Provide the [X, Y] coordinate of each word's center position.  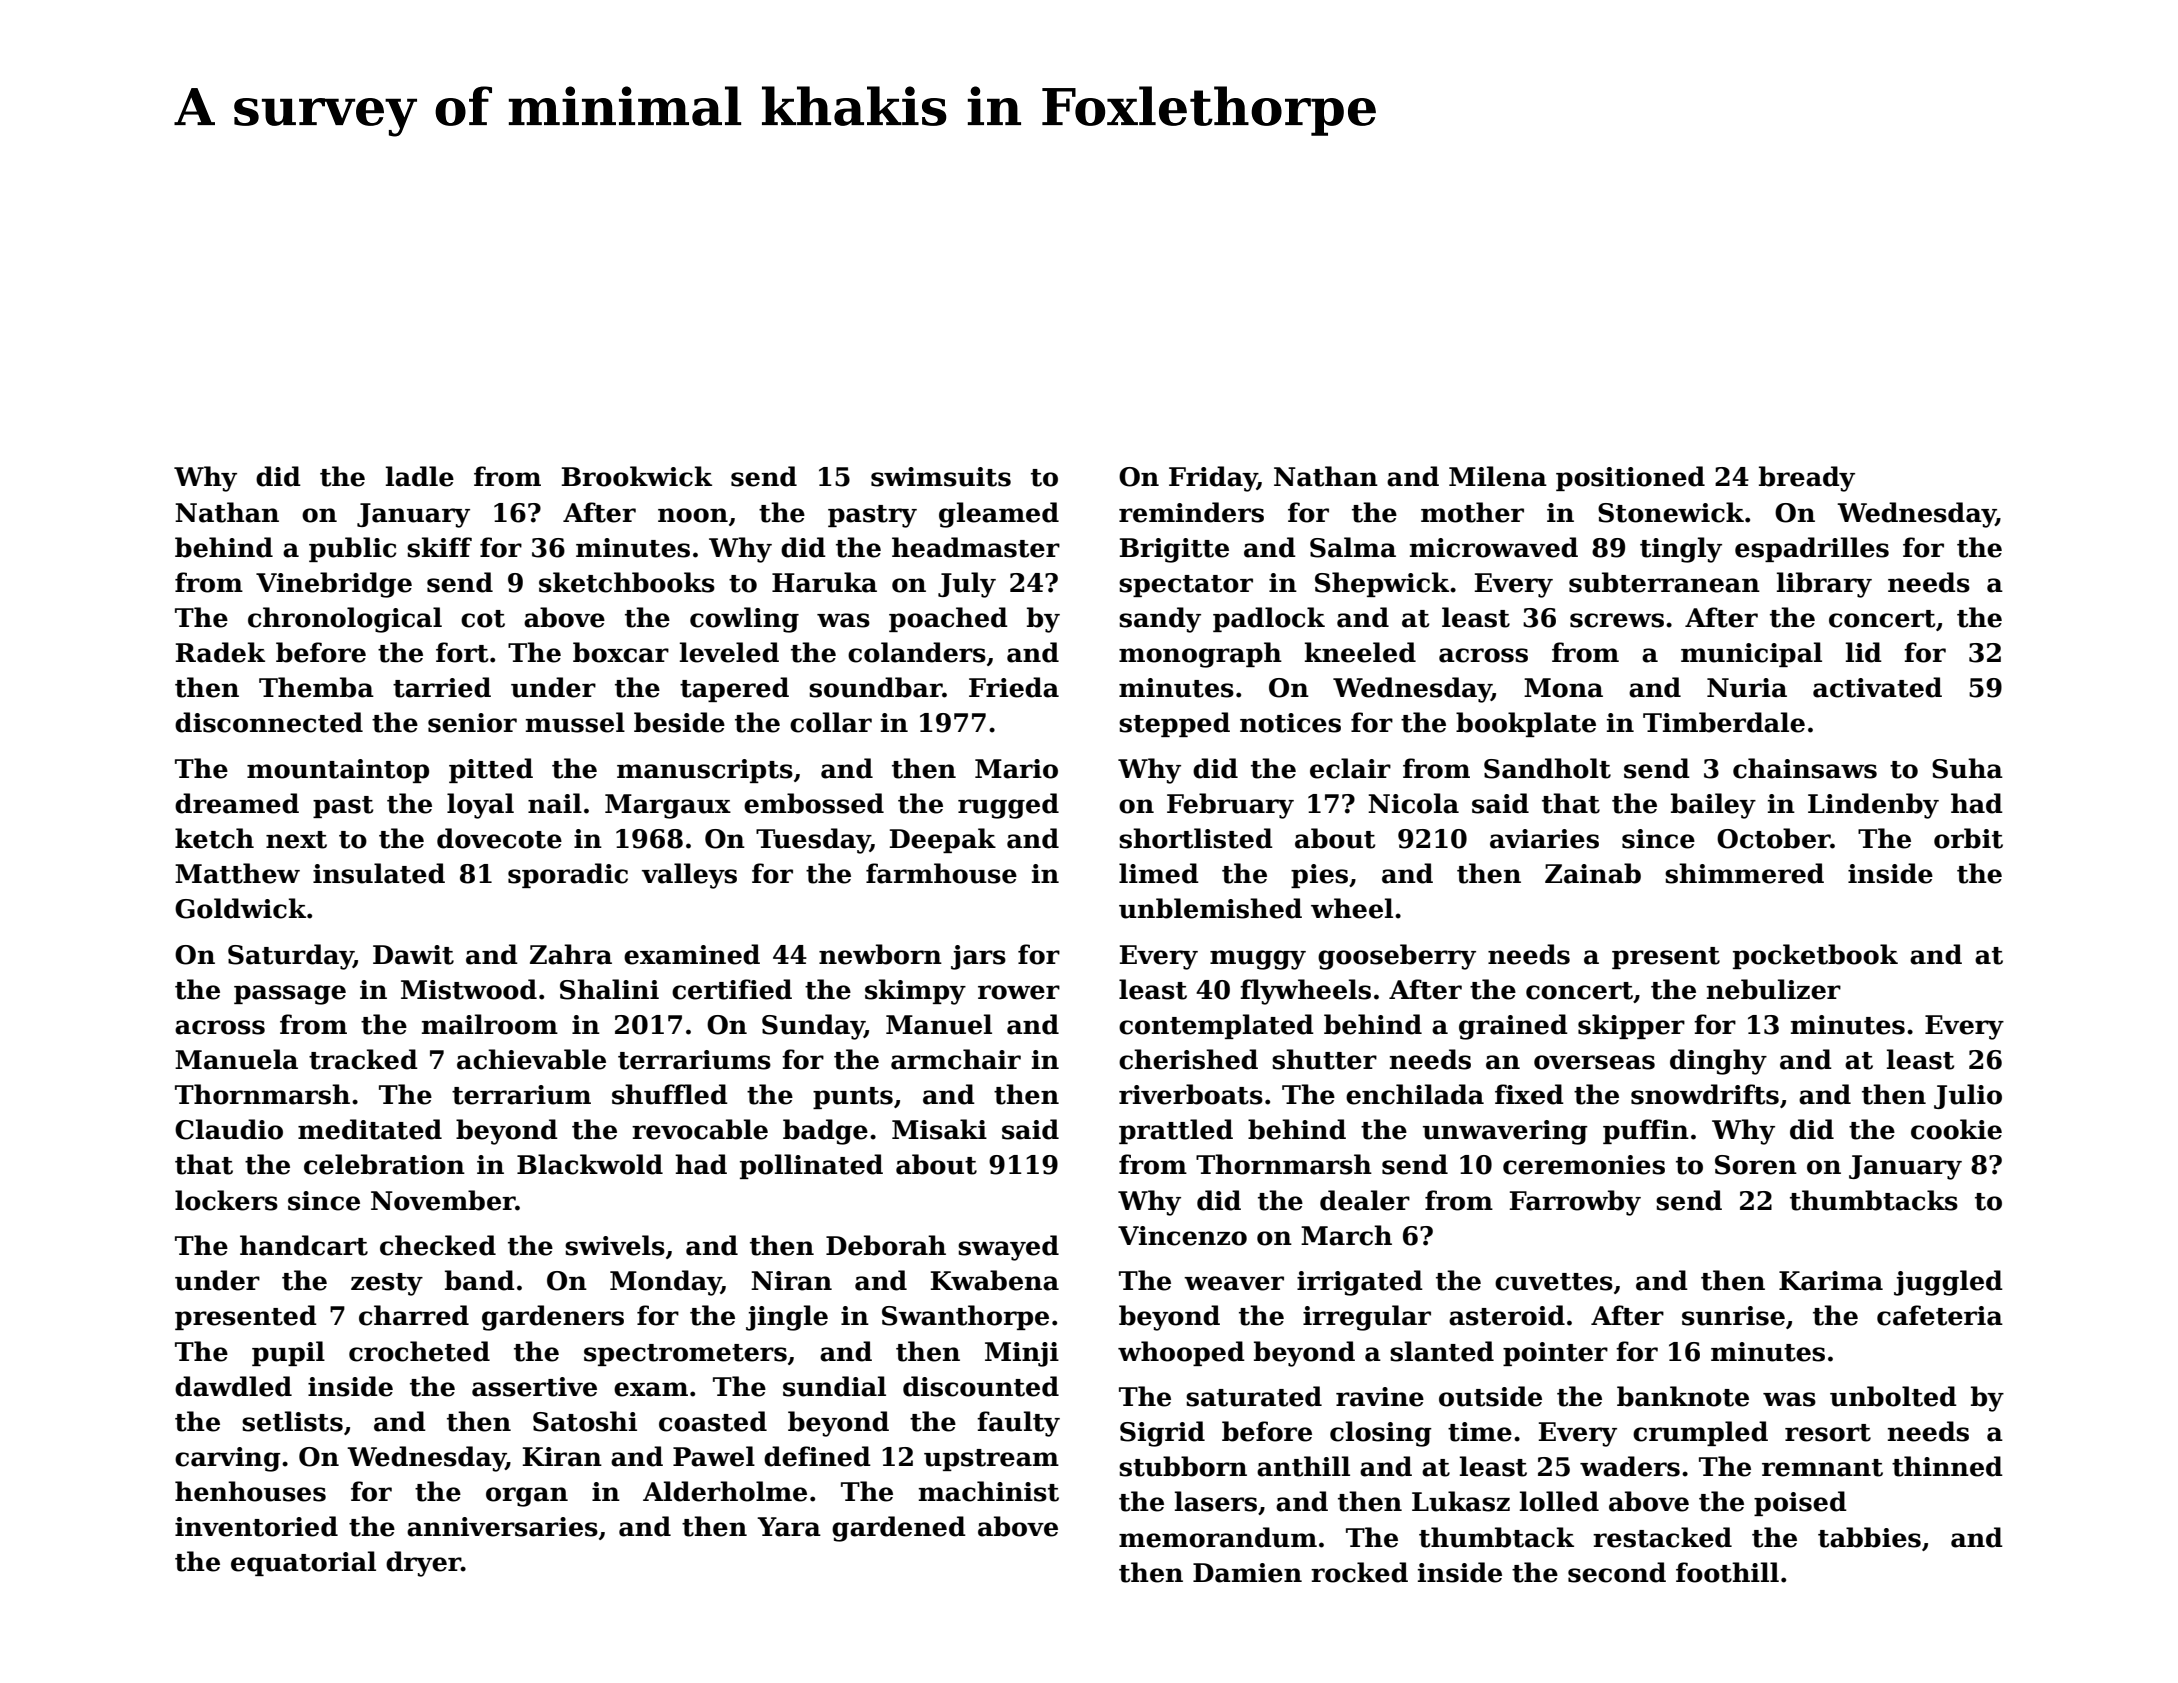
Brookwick [637, 476]
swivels [615, 1245]
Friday [1213, 479]
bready [1807, 479]
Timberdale [1724, 722]
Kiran [562, 1457]
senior [472, 723]
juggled [1948, 1283]
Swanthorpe [965, 1317]
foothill [1727, 1572]
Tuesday [813, 841]
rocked [1359, 1572]
